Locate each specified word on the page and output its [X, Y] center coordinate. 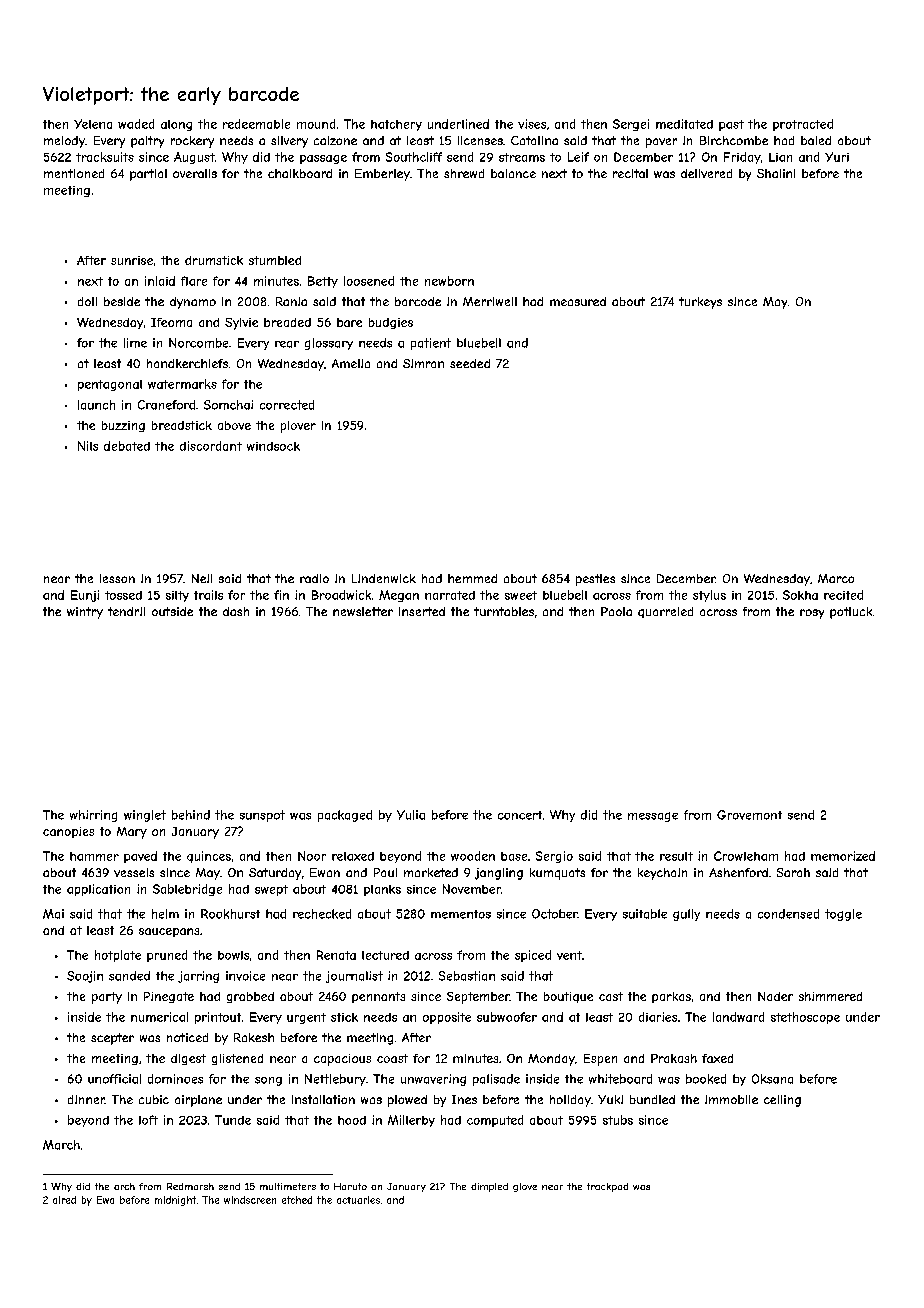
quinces [209, 857]
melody [64, 142]
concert [520, 815]
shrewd [464, 173]
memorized [843, 856]
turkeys [700, 303]
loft [148, 1120]
